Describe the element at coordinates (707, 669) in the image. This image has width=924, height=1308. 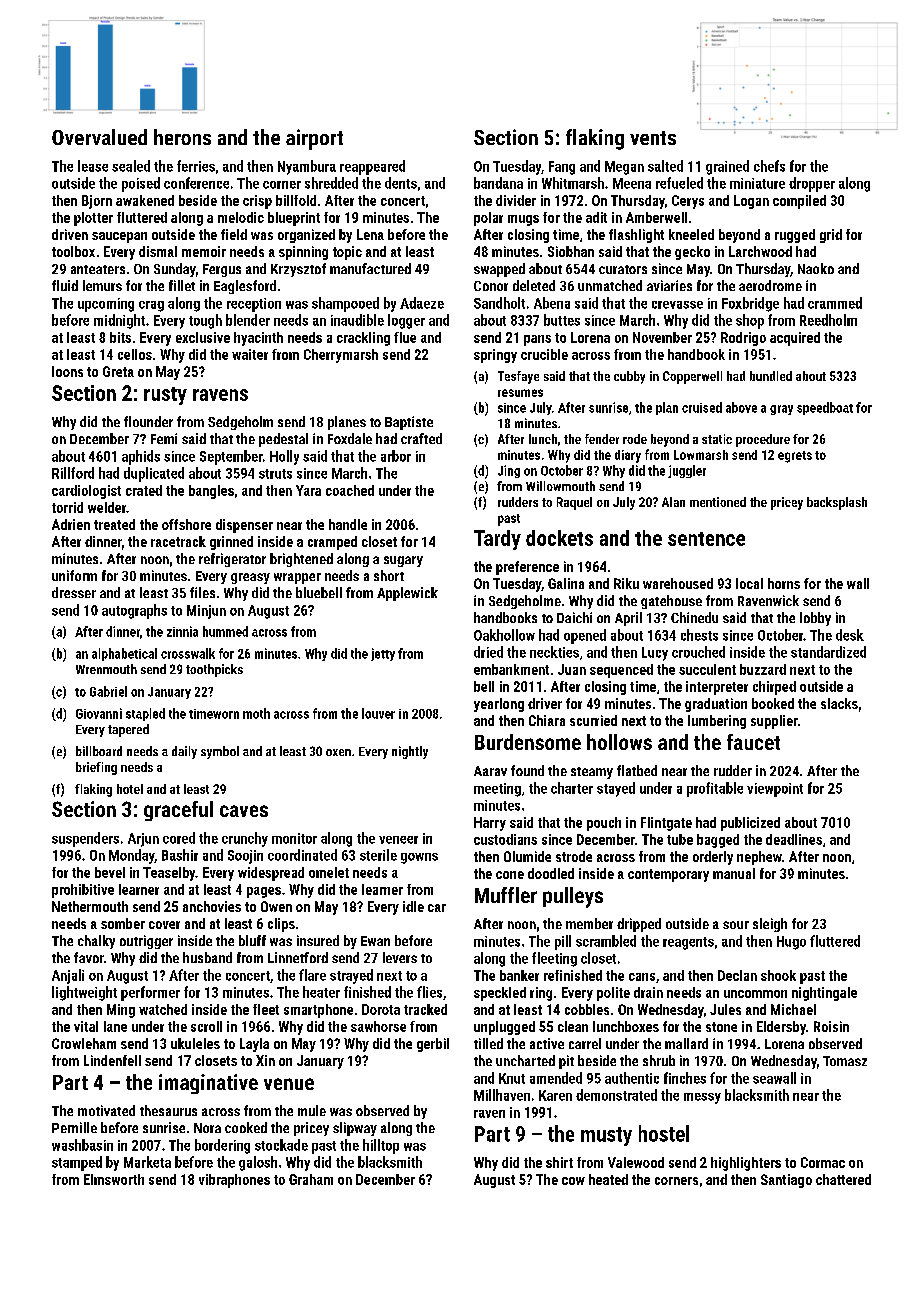
I see `succulent` at that location.
